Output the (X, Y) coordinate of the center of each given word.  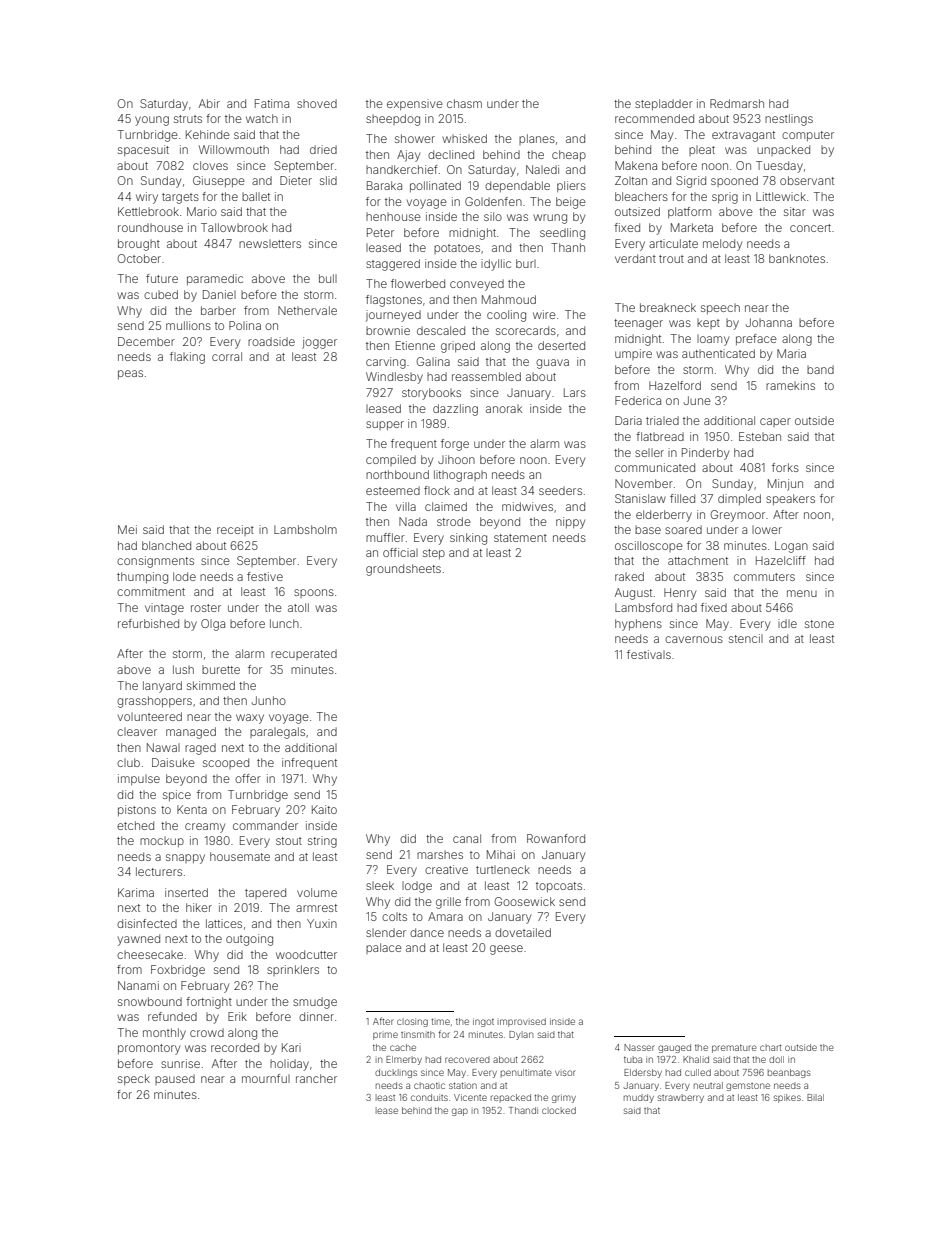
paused (175, 1079)
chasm (464, 103)
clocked (559, 1110)
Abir (209, 103)
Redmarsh (737, 103)
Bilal (815, 1097)
